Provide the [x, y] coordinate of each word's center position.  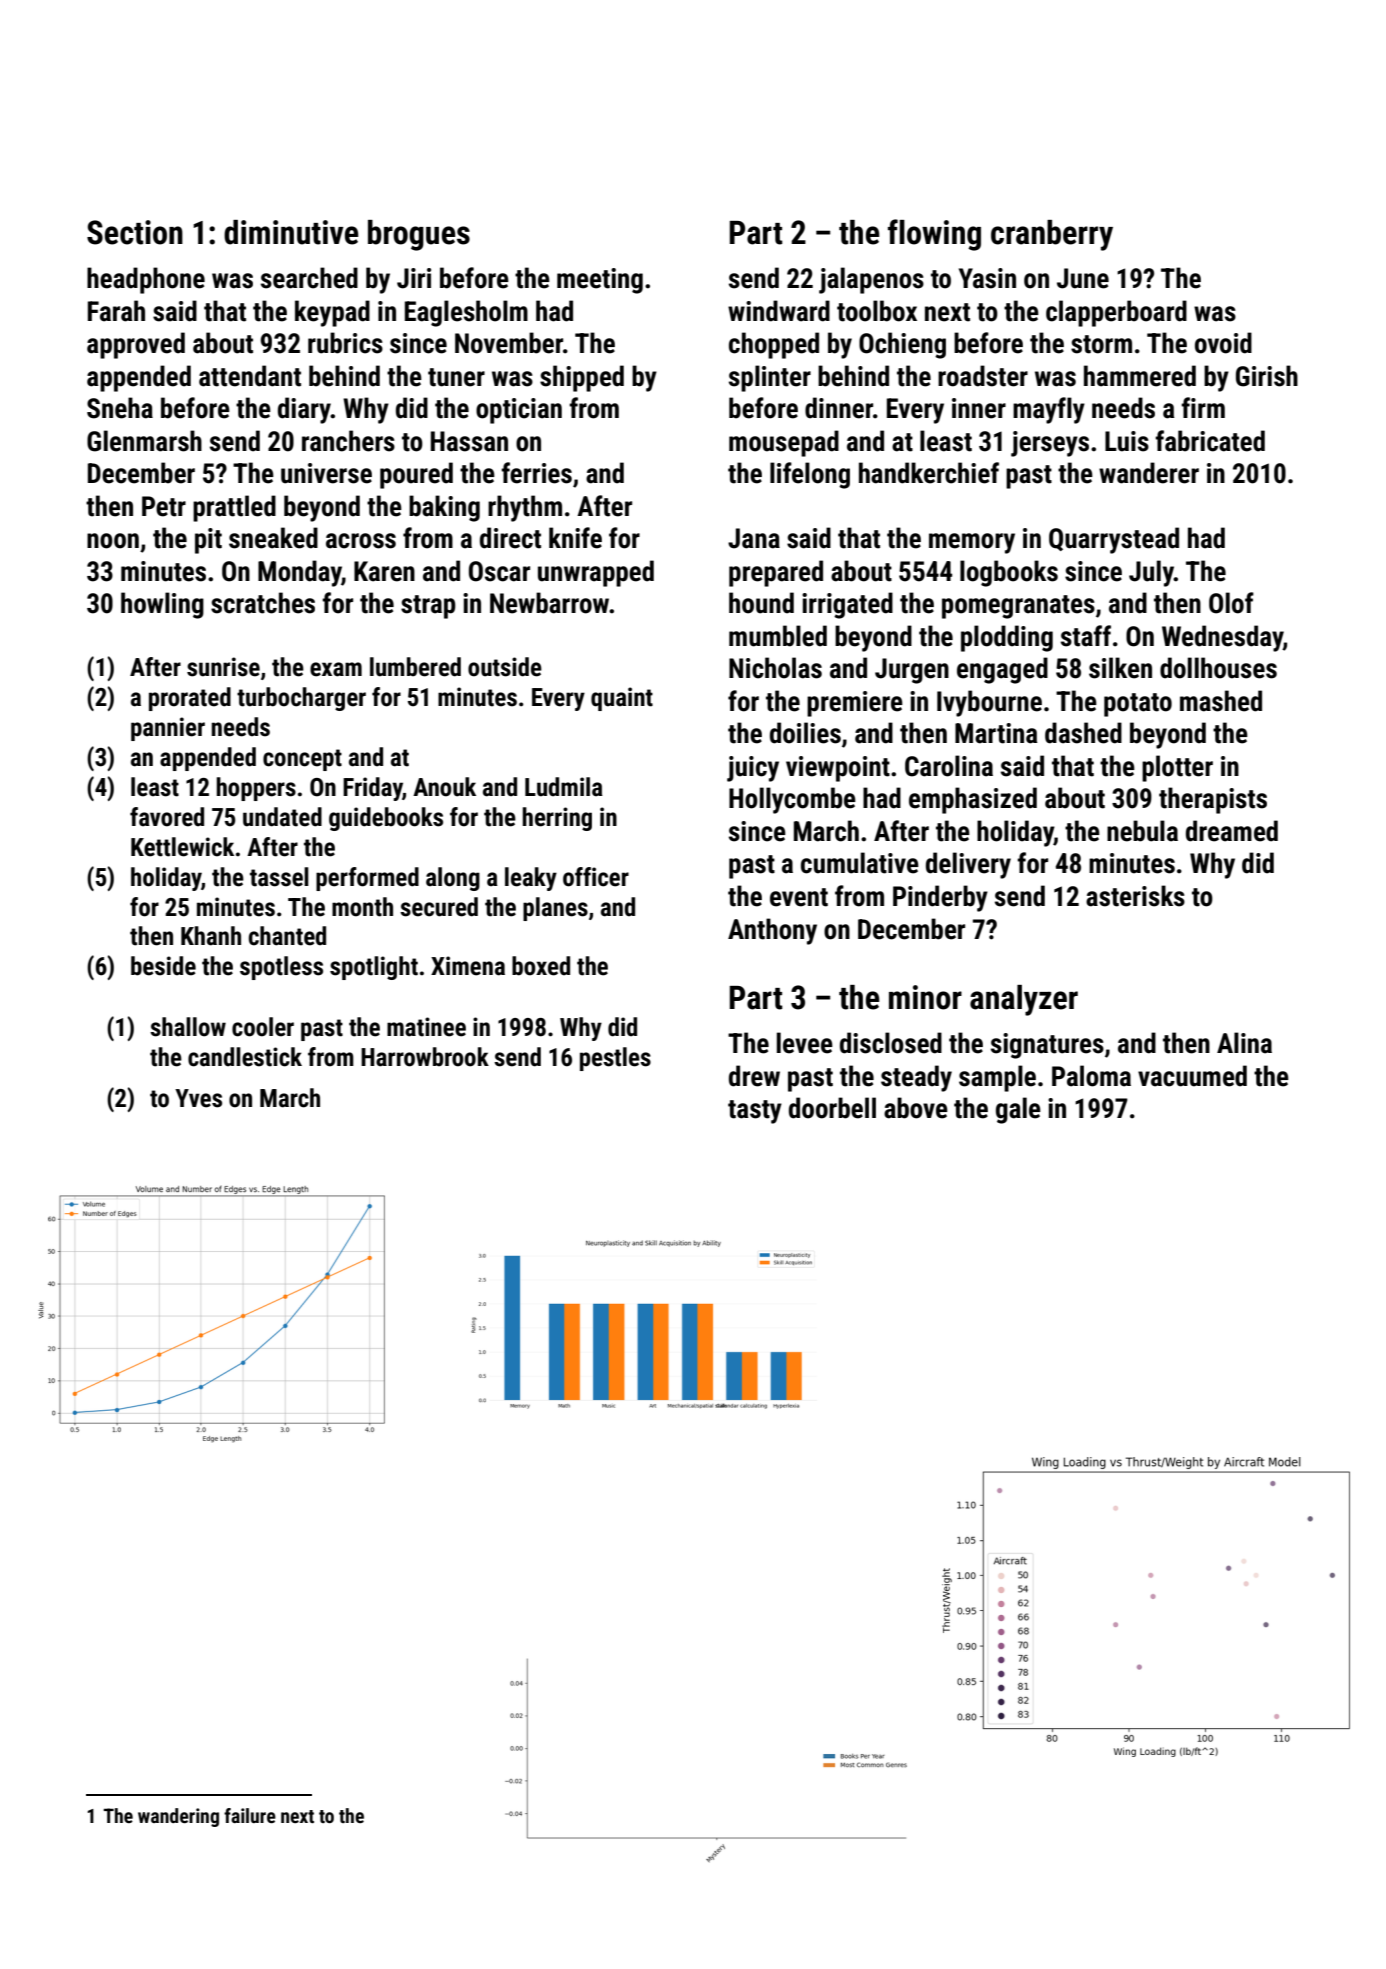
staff [1086, 636]
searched [309, 278]
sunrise [223, 667]
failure [250, 1815]
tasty [755, 1112]
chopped [774, 345]
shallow [188, 1027]
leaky [531, 879]
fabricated [1210, 441]
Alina [1244, 1043]
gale [1018, 1110]
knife [575, 538]
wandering [178, 1817]
